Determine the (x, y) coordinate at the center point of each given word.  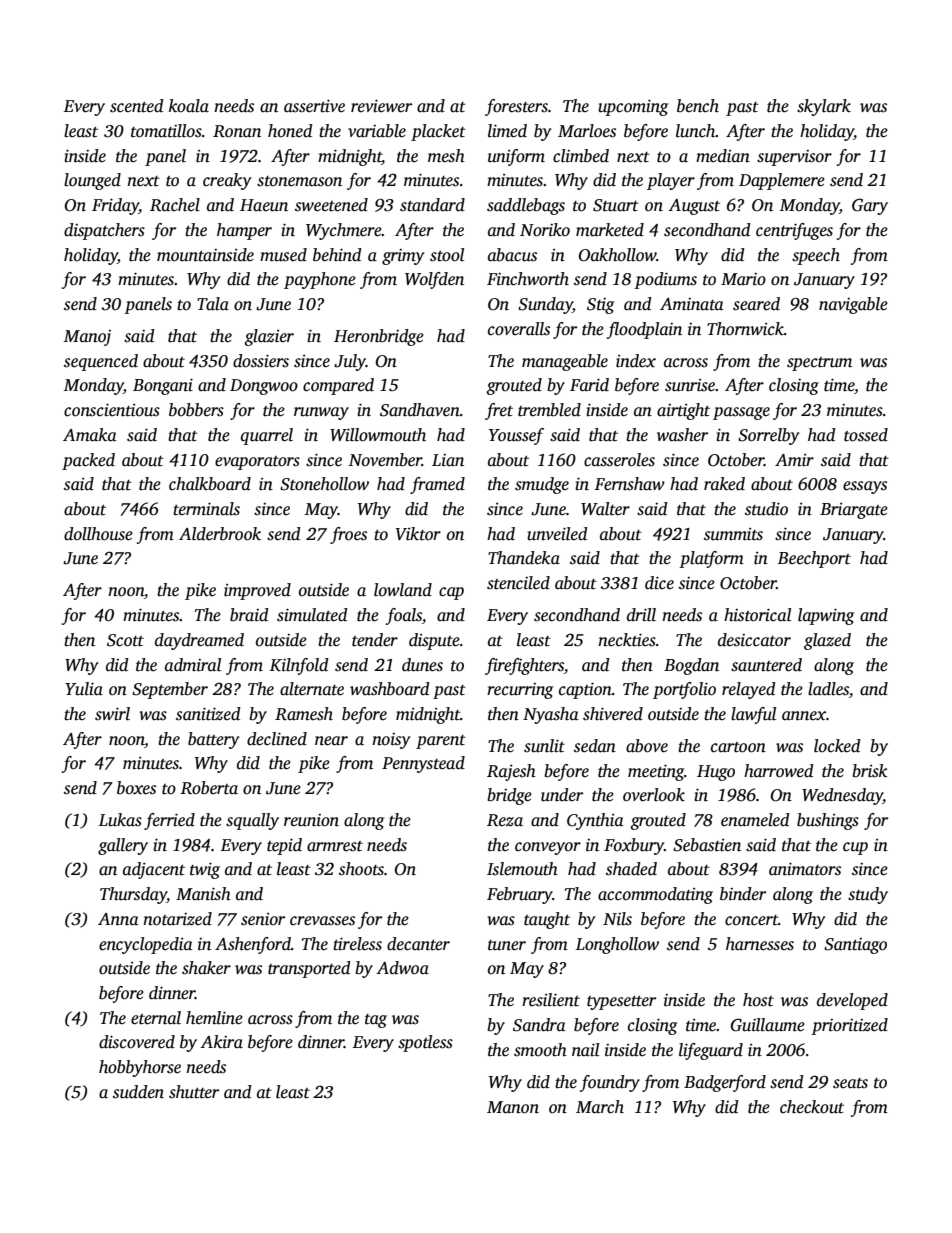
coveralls (519, 329)
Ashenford (253, 945)
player (671, 181)
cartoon (738, 747)
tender (375, 640)
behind (337, 255)
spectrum (819, 364)
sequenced (101, 362)
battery (213, 740)
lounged (92, 181)
